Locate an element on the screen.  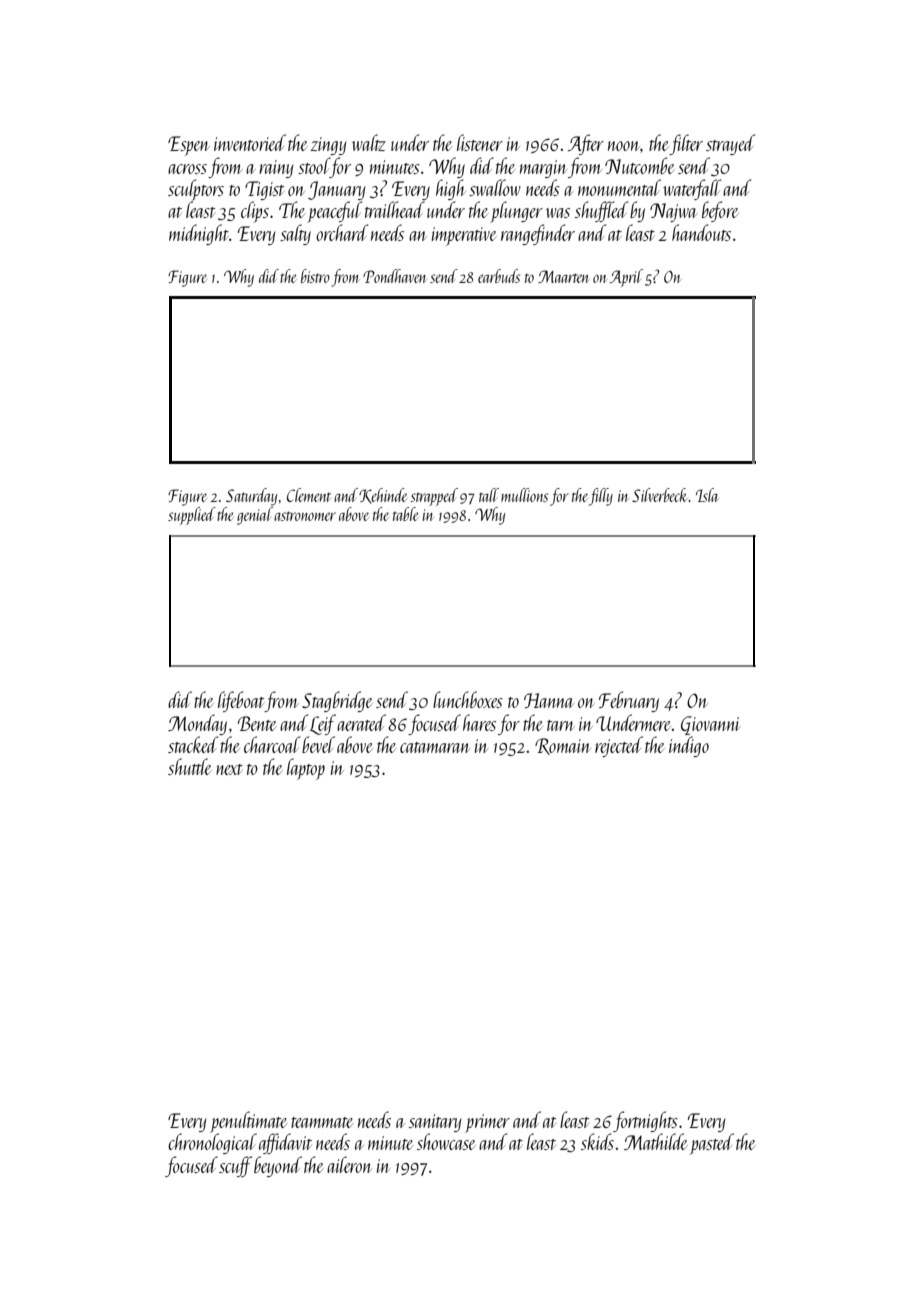
bistro is located at coordinates (315, 276).
